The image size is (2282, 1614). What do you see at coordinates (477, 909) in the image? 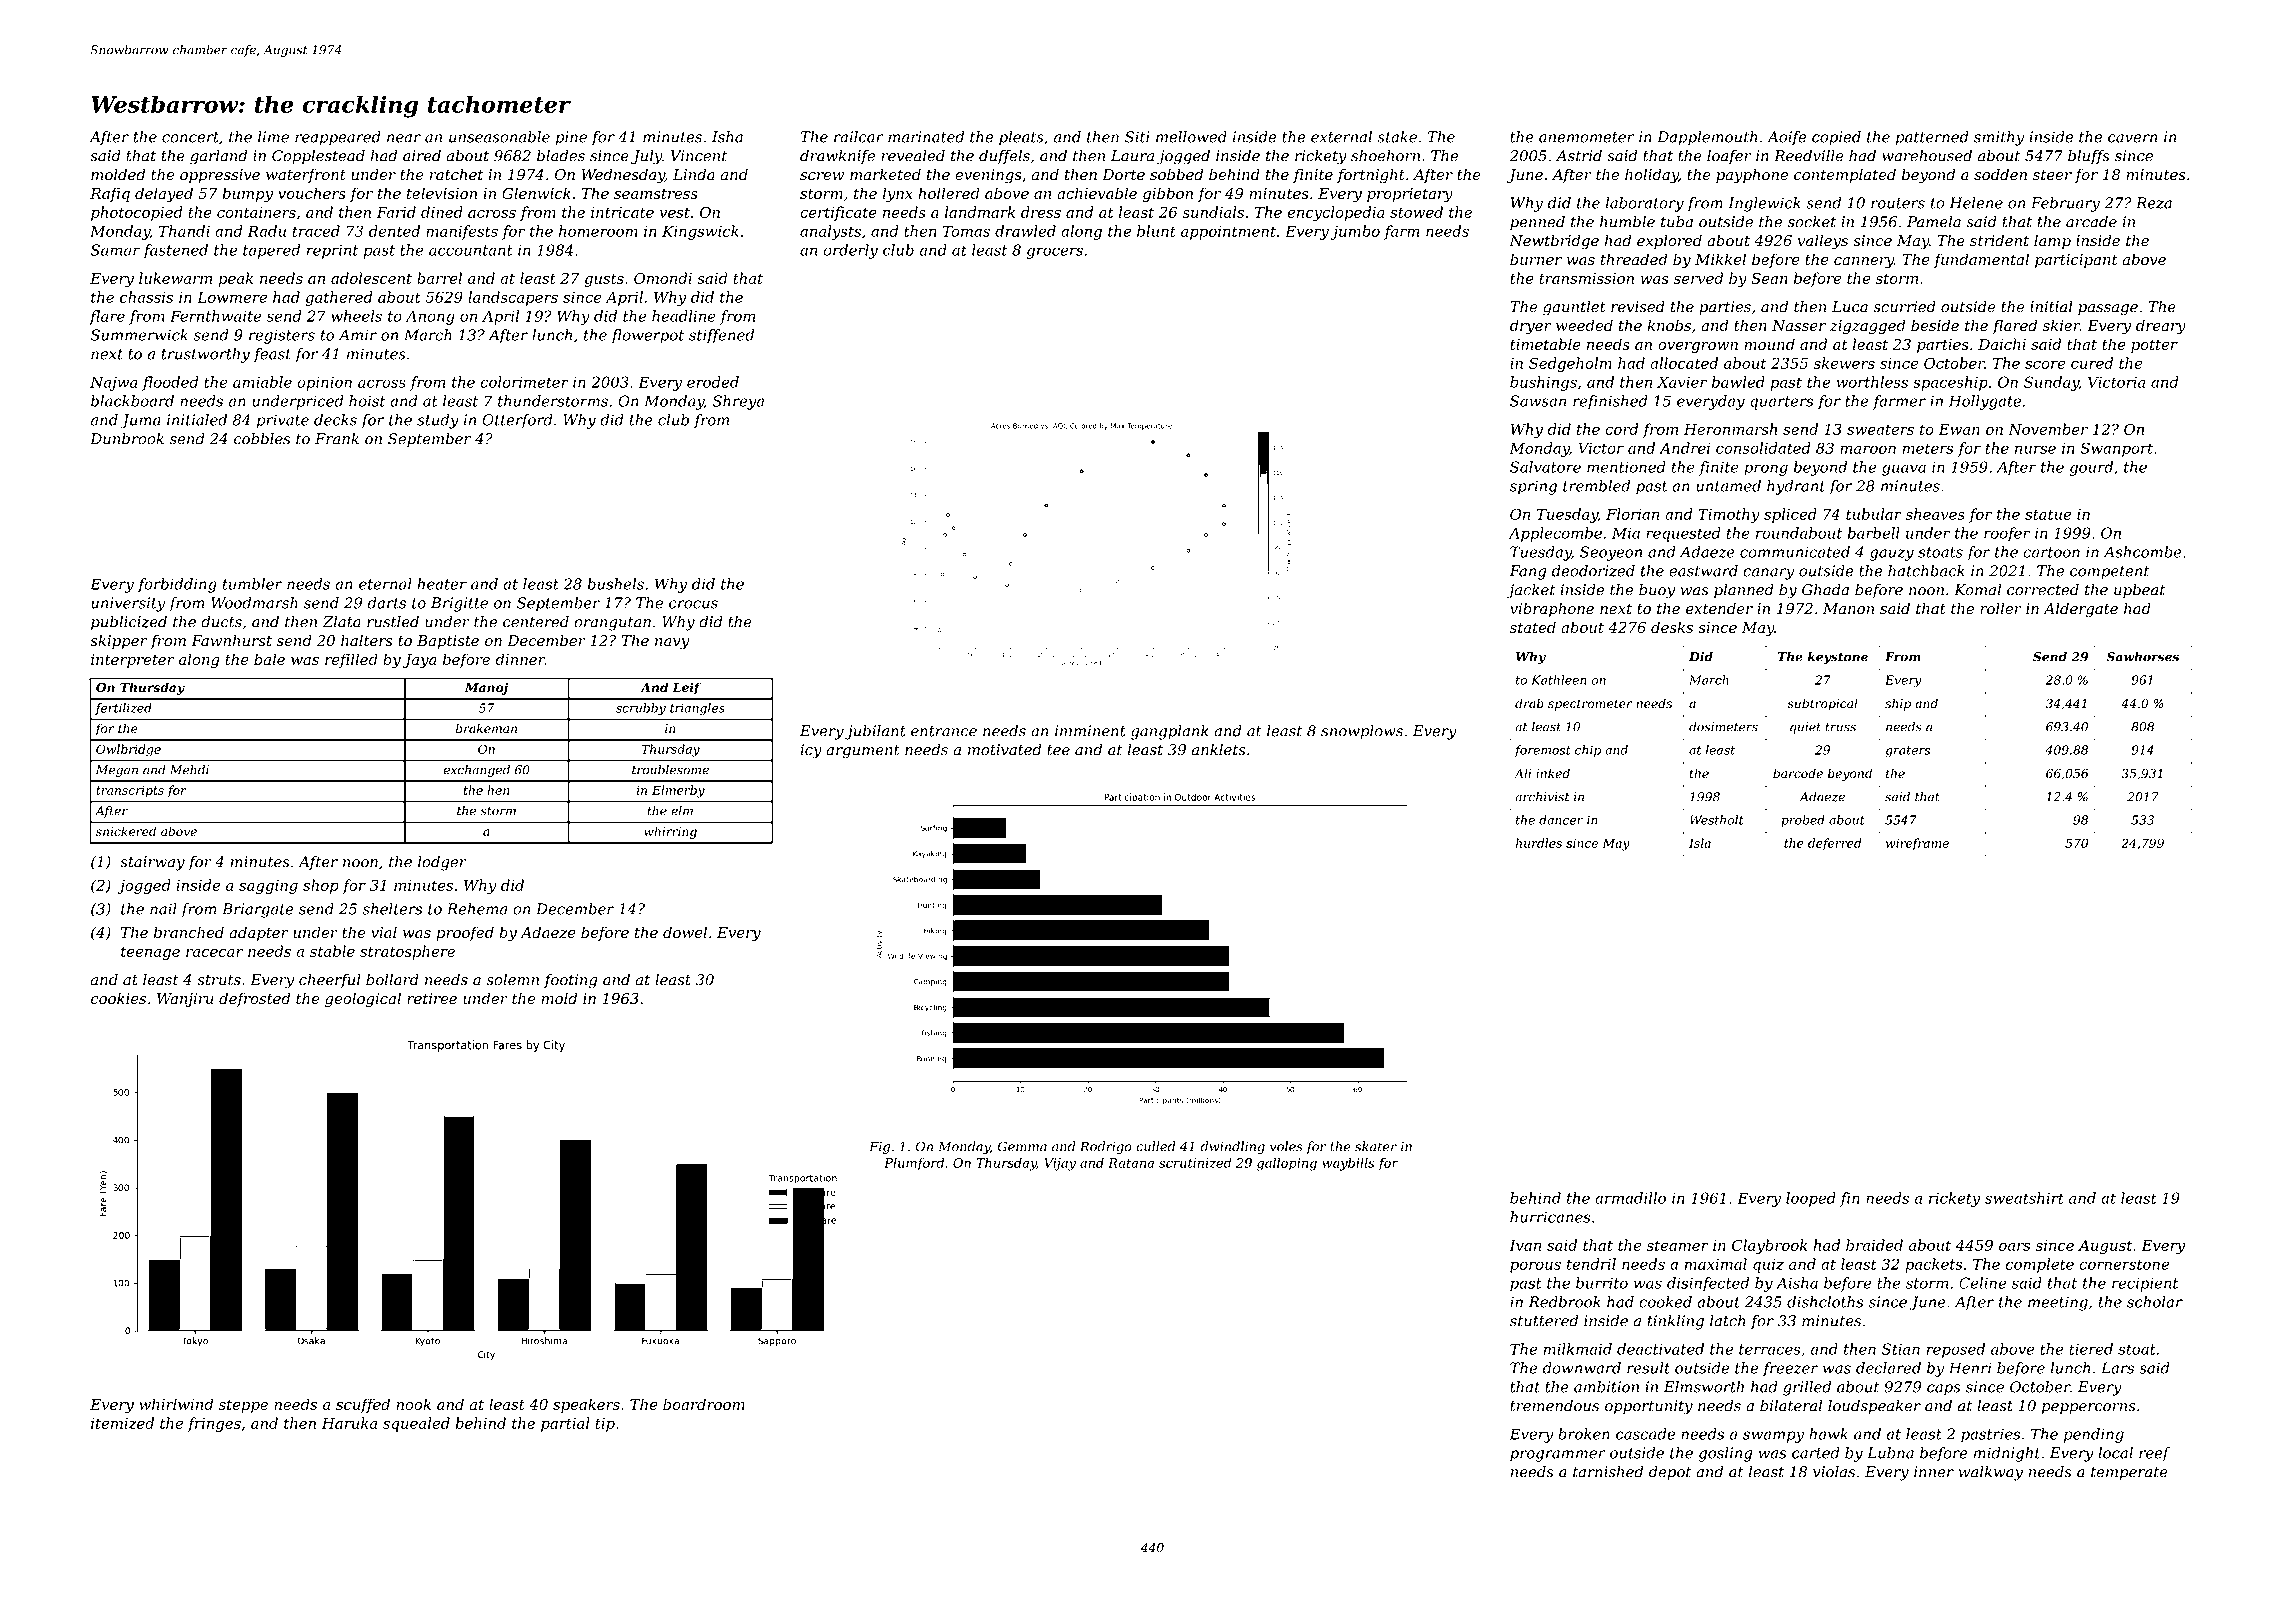
I see `Rehema` at bounding box center [477, 909].
